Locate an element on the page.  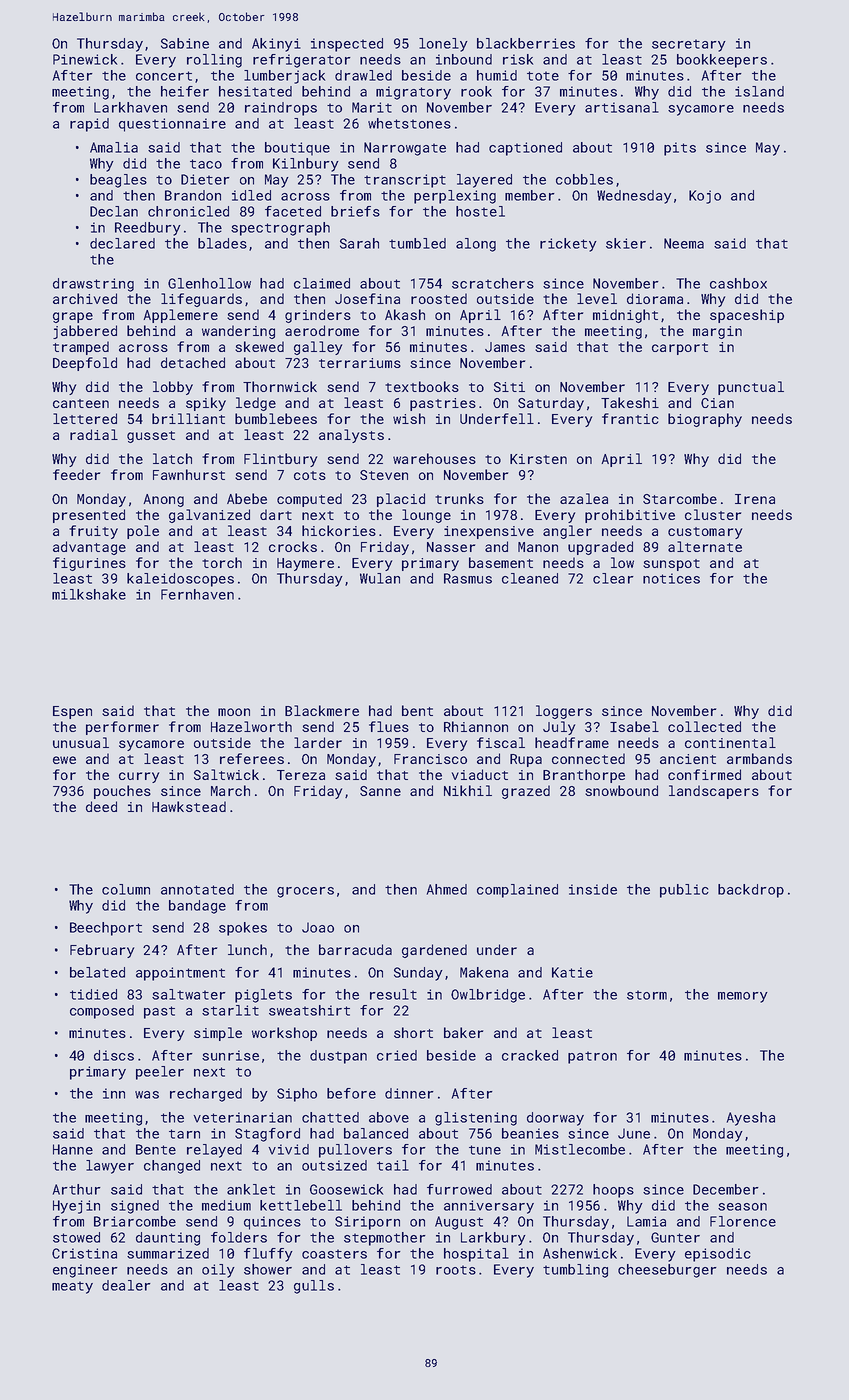
gulls is located at coordinates (314, 1287).
